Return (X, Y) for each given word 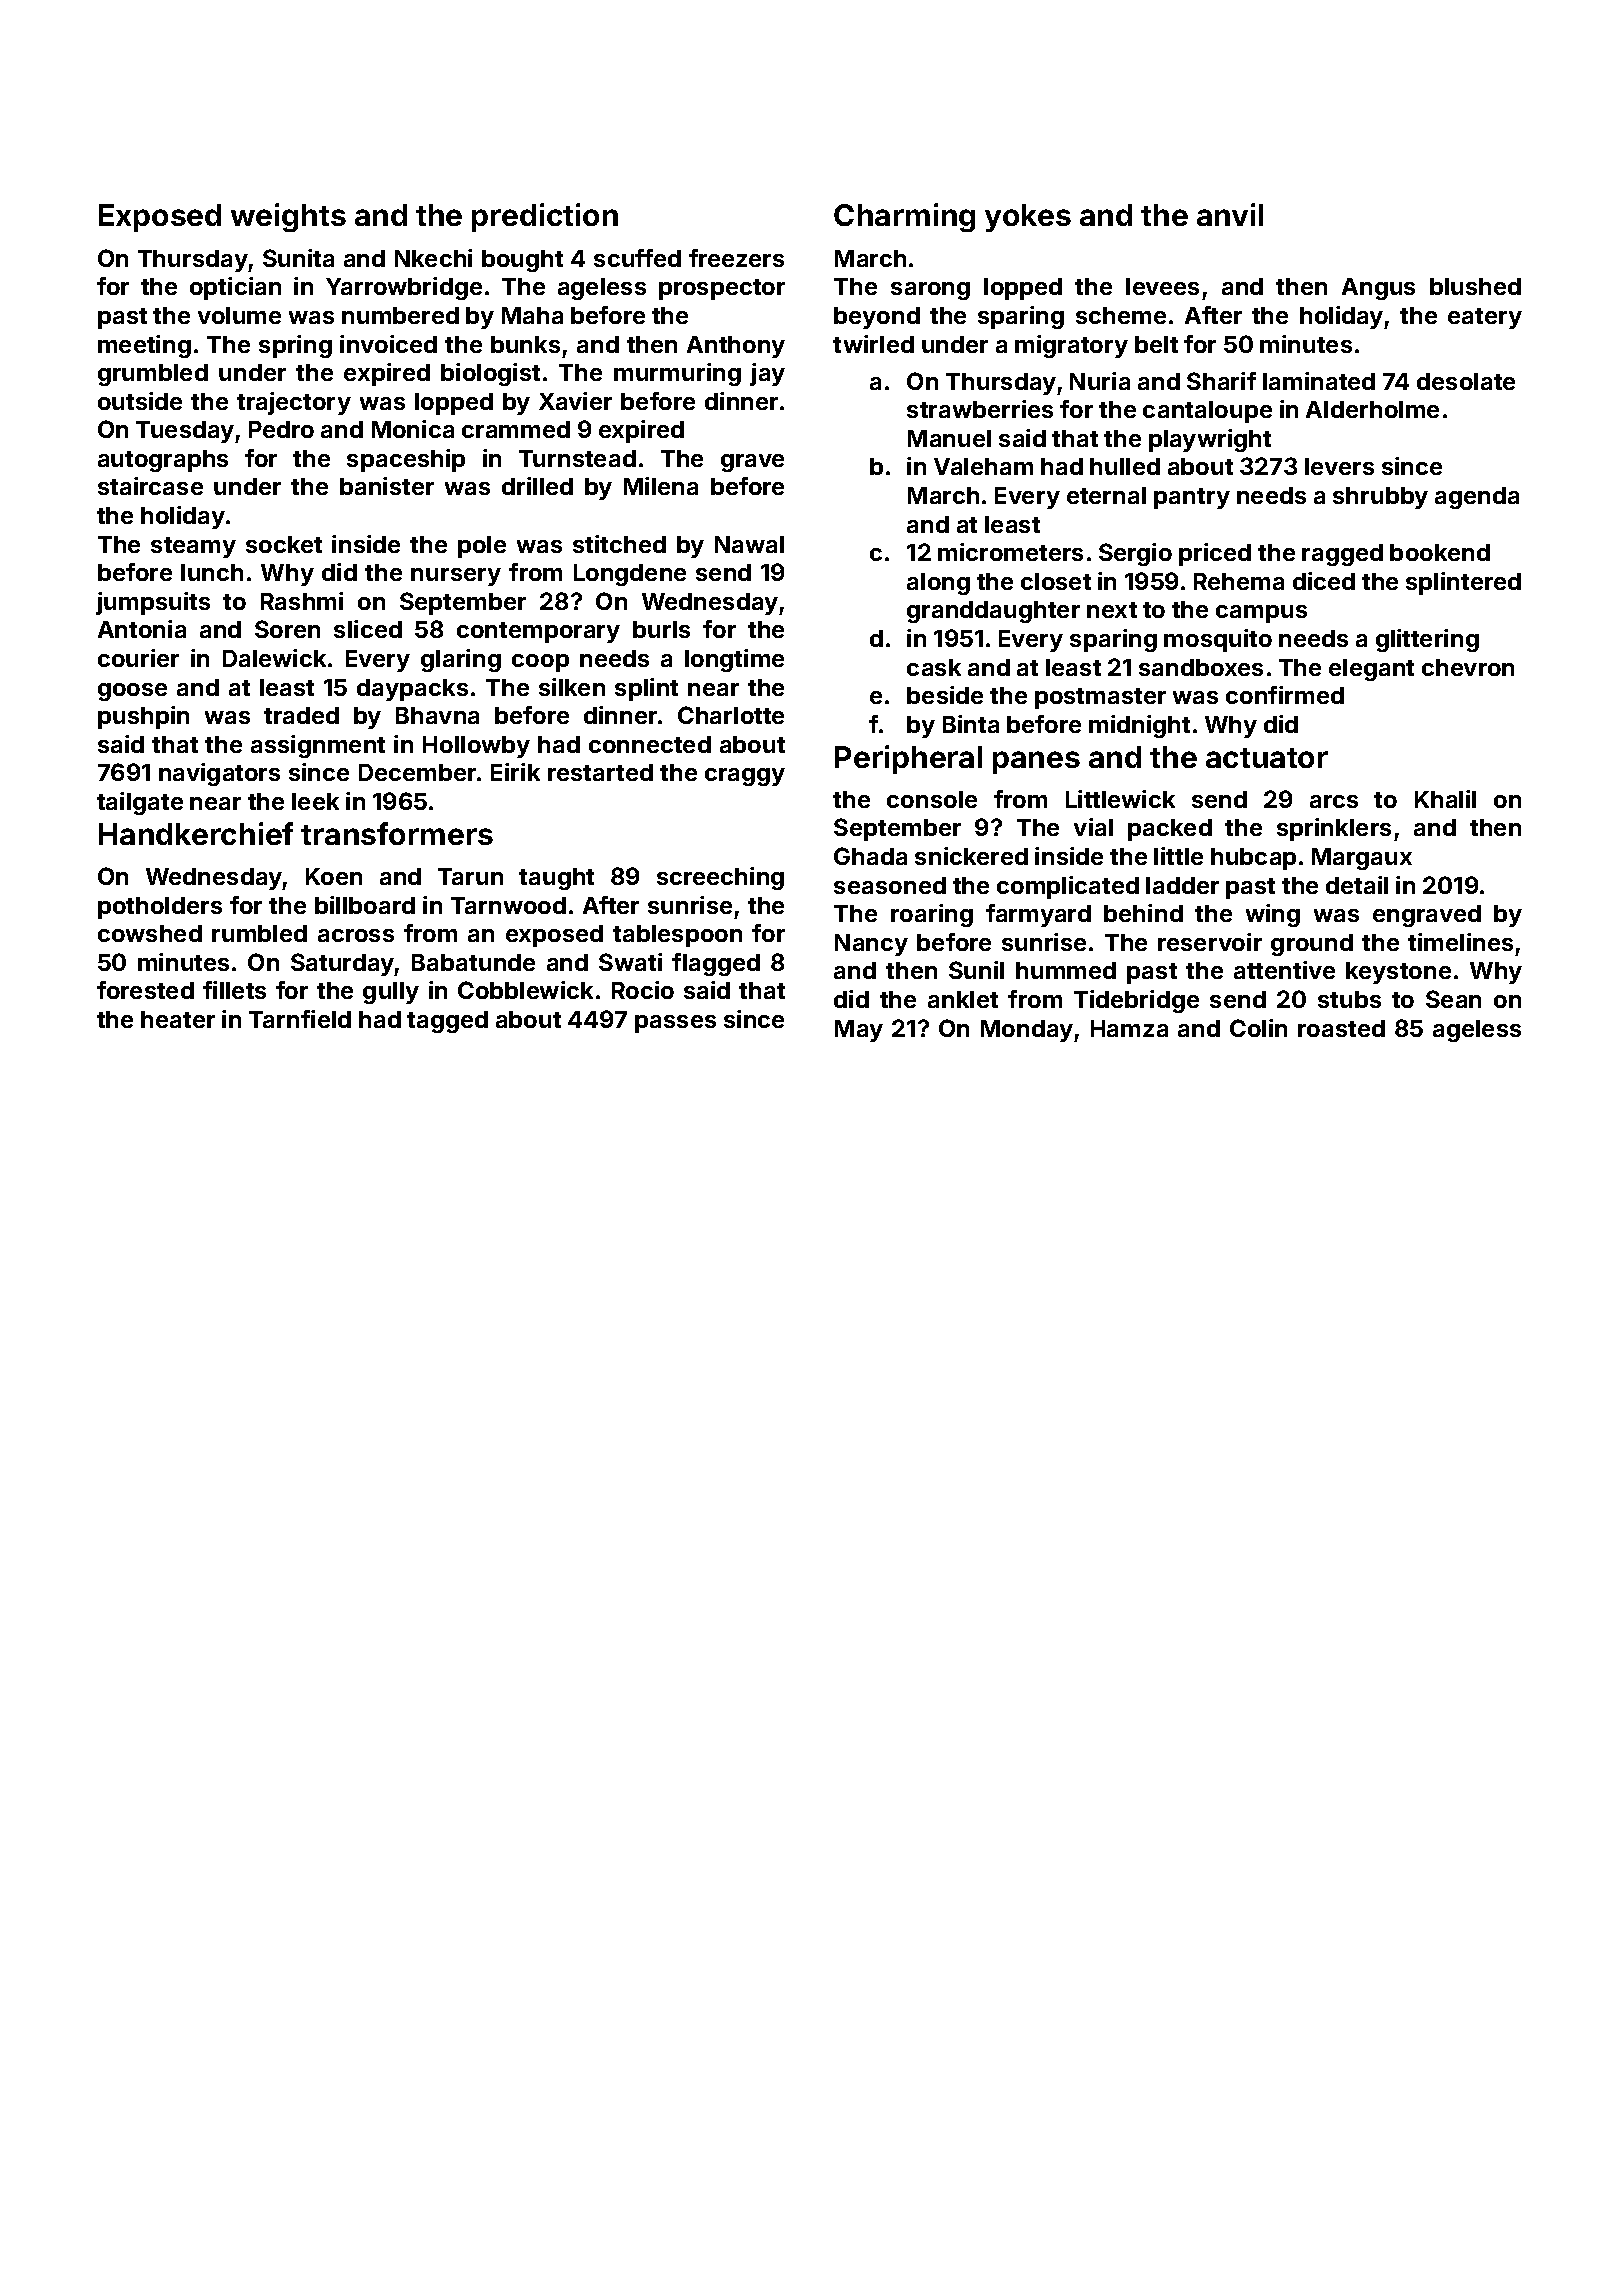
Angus (1378, 289)
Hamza (1129, 1028)
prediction (545, 217)
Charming (904, 217)
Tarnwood (508, 905)
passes (675, 1024)
